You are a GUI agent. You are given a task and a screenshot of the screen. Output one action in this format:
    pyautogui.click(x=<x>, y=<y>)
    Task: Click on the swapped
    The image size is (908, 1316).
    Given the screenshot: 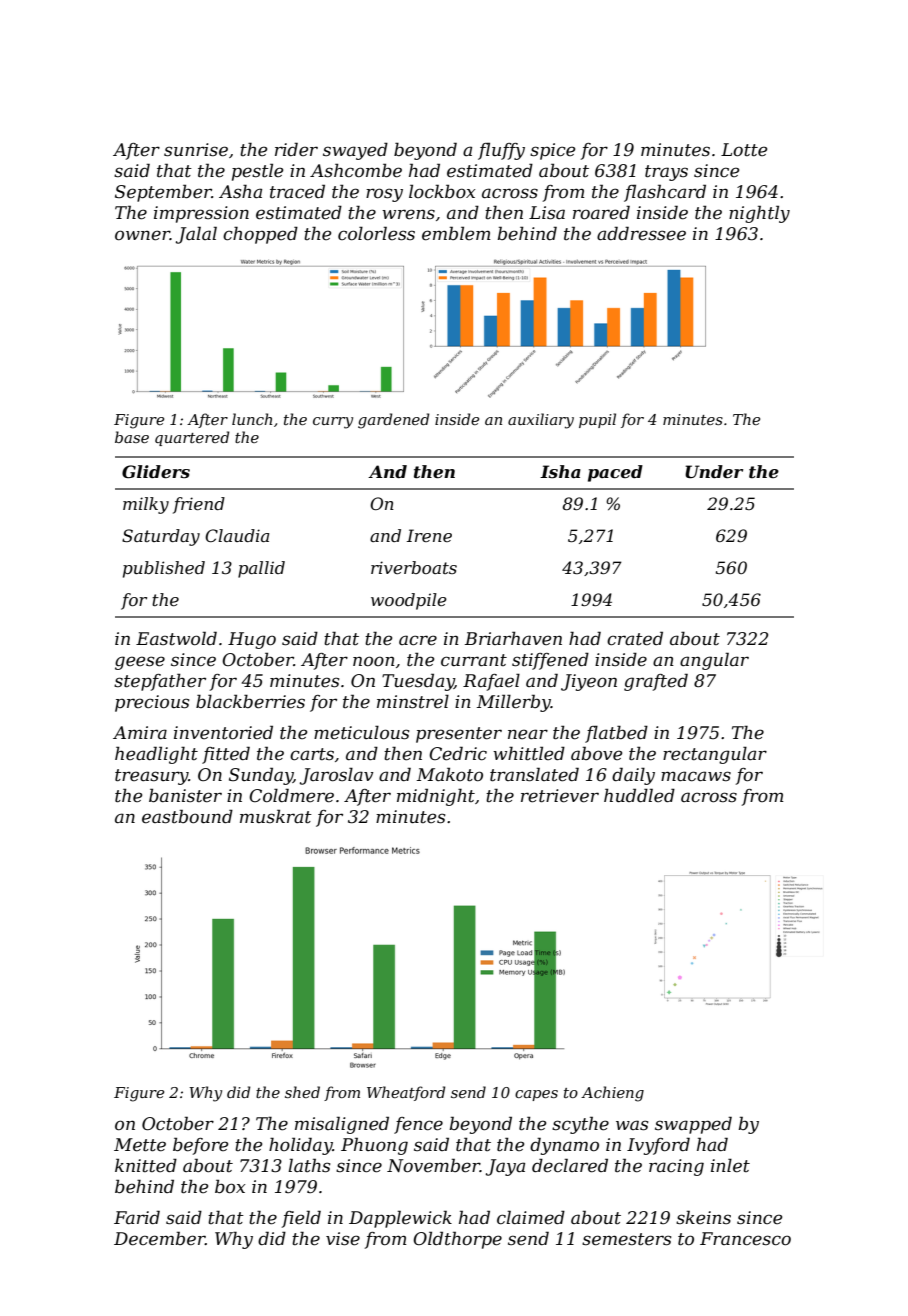 What is the action you would take?
    pyautogui.click(x=693, y=1125)
